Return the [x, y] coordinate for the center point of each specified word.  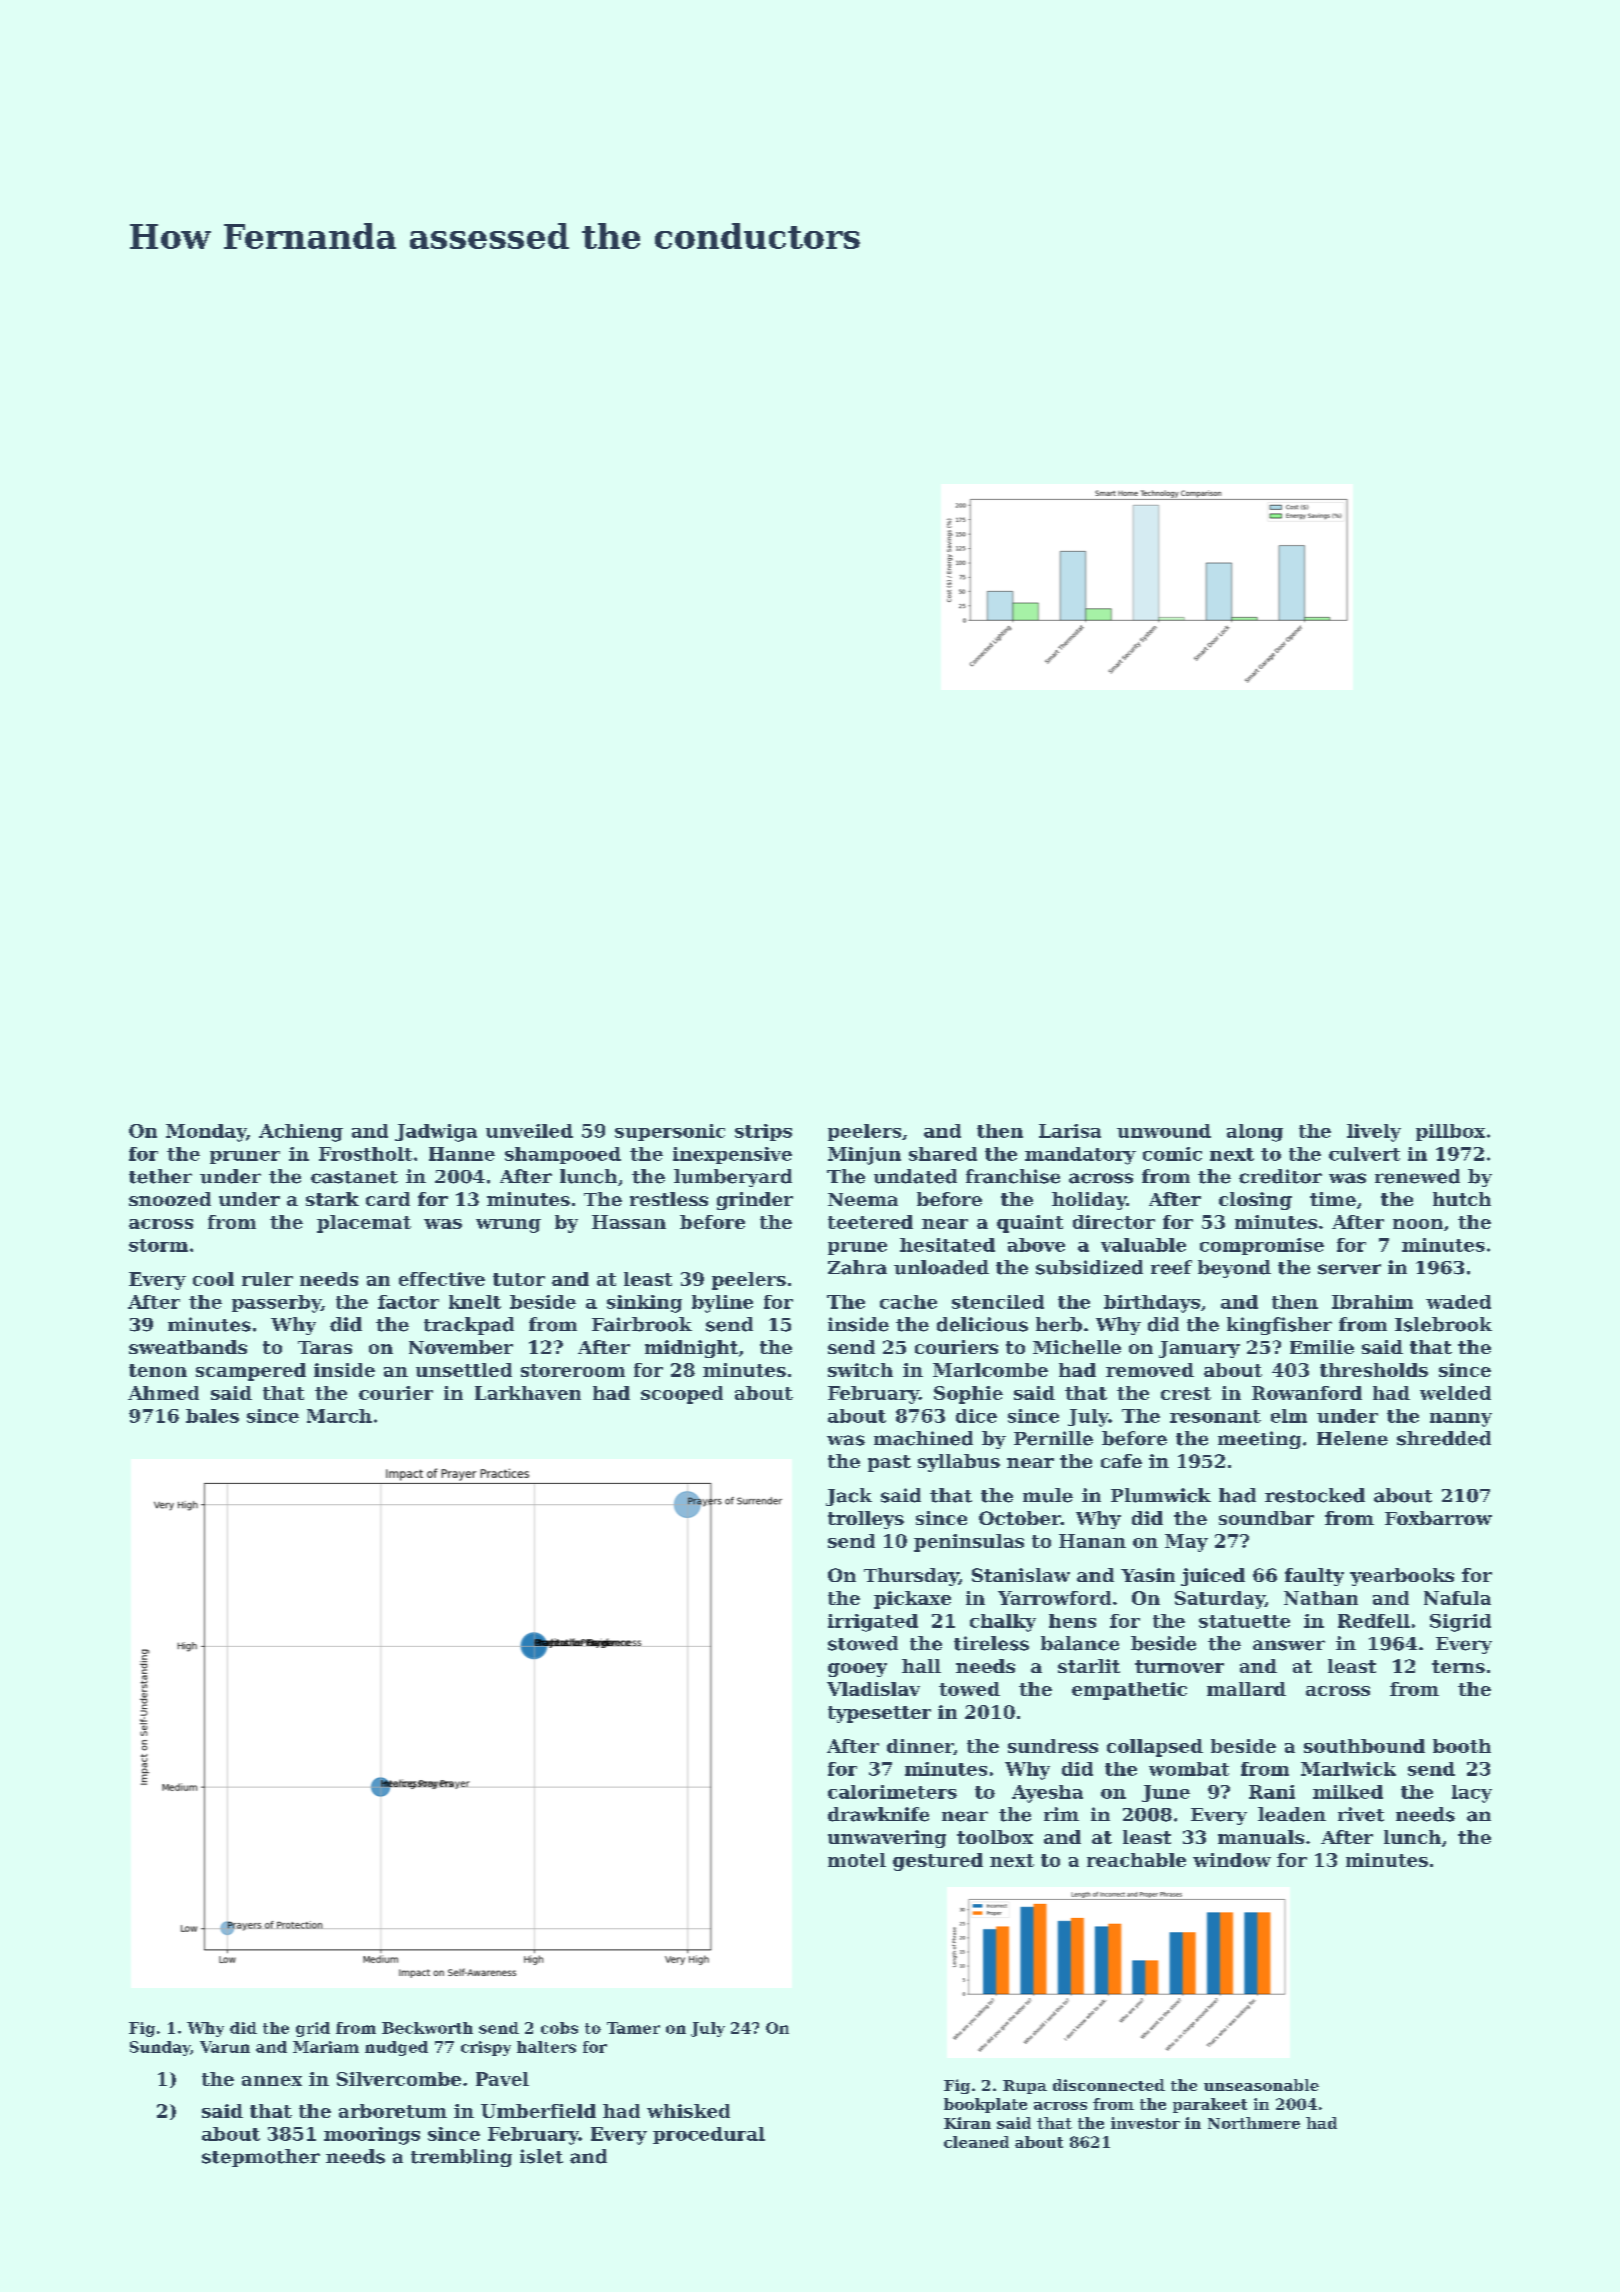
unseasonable [1261, 2085]
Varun [225, 2047]
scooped [682, 1395]
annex [272, 2081]
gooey [857, 1670]
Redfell [1374, 1621]
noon [1418, 1224]
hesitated [947, 1245]
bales [212, 1416]
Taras [325, 1347]
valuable [1143, 1245]
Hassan [629, 1222]
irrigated [873, 1623]
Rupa [1025, 2087]
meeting [1259, 1440]
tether [160, 1176]
